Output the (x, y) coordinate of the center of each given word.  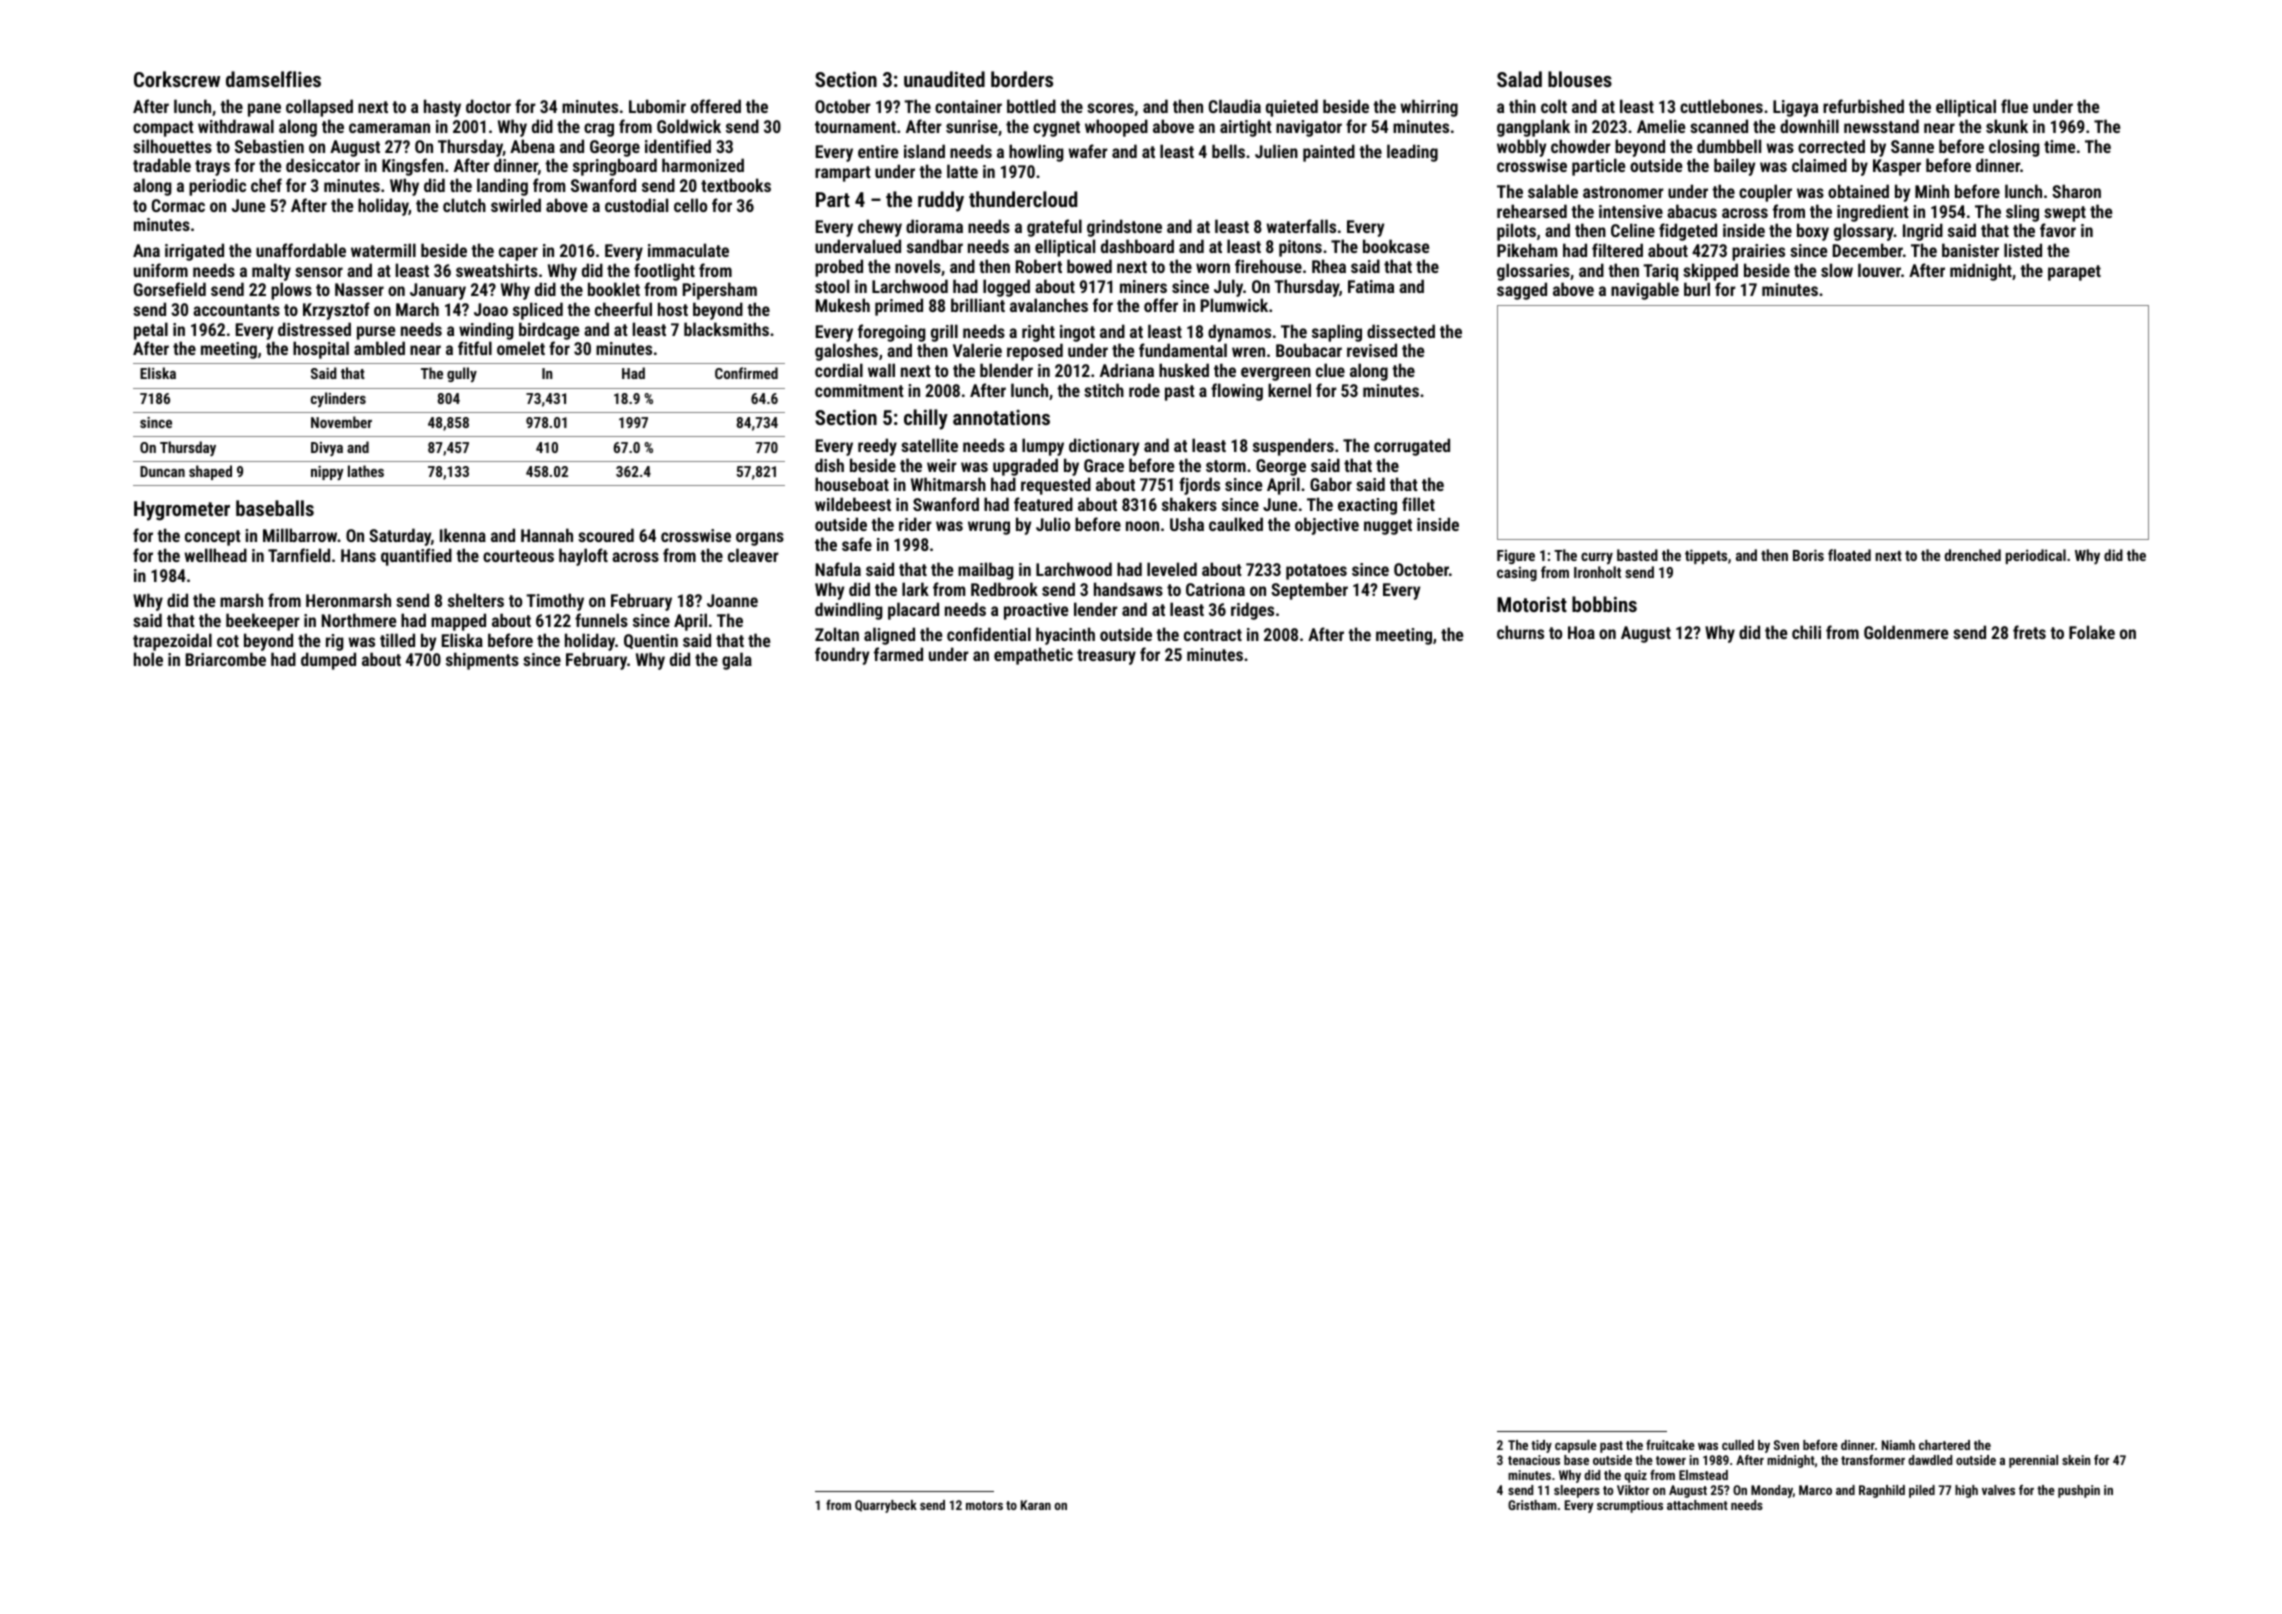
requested (1056, 486)
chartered (1944, 1445)
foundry (842, 656)
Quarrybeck (886, 1506)
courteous (518, 556)
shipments (482, 661)
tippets (1706, 556)
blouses (1580, 79)
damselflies (273, 79)
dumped (328, 661)
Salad (1519, 79)
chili (1806, 632)
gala (737, 661)
